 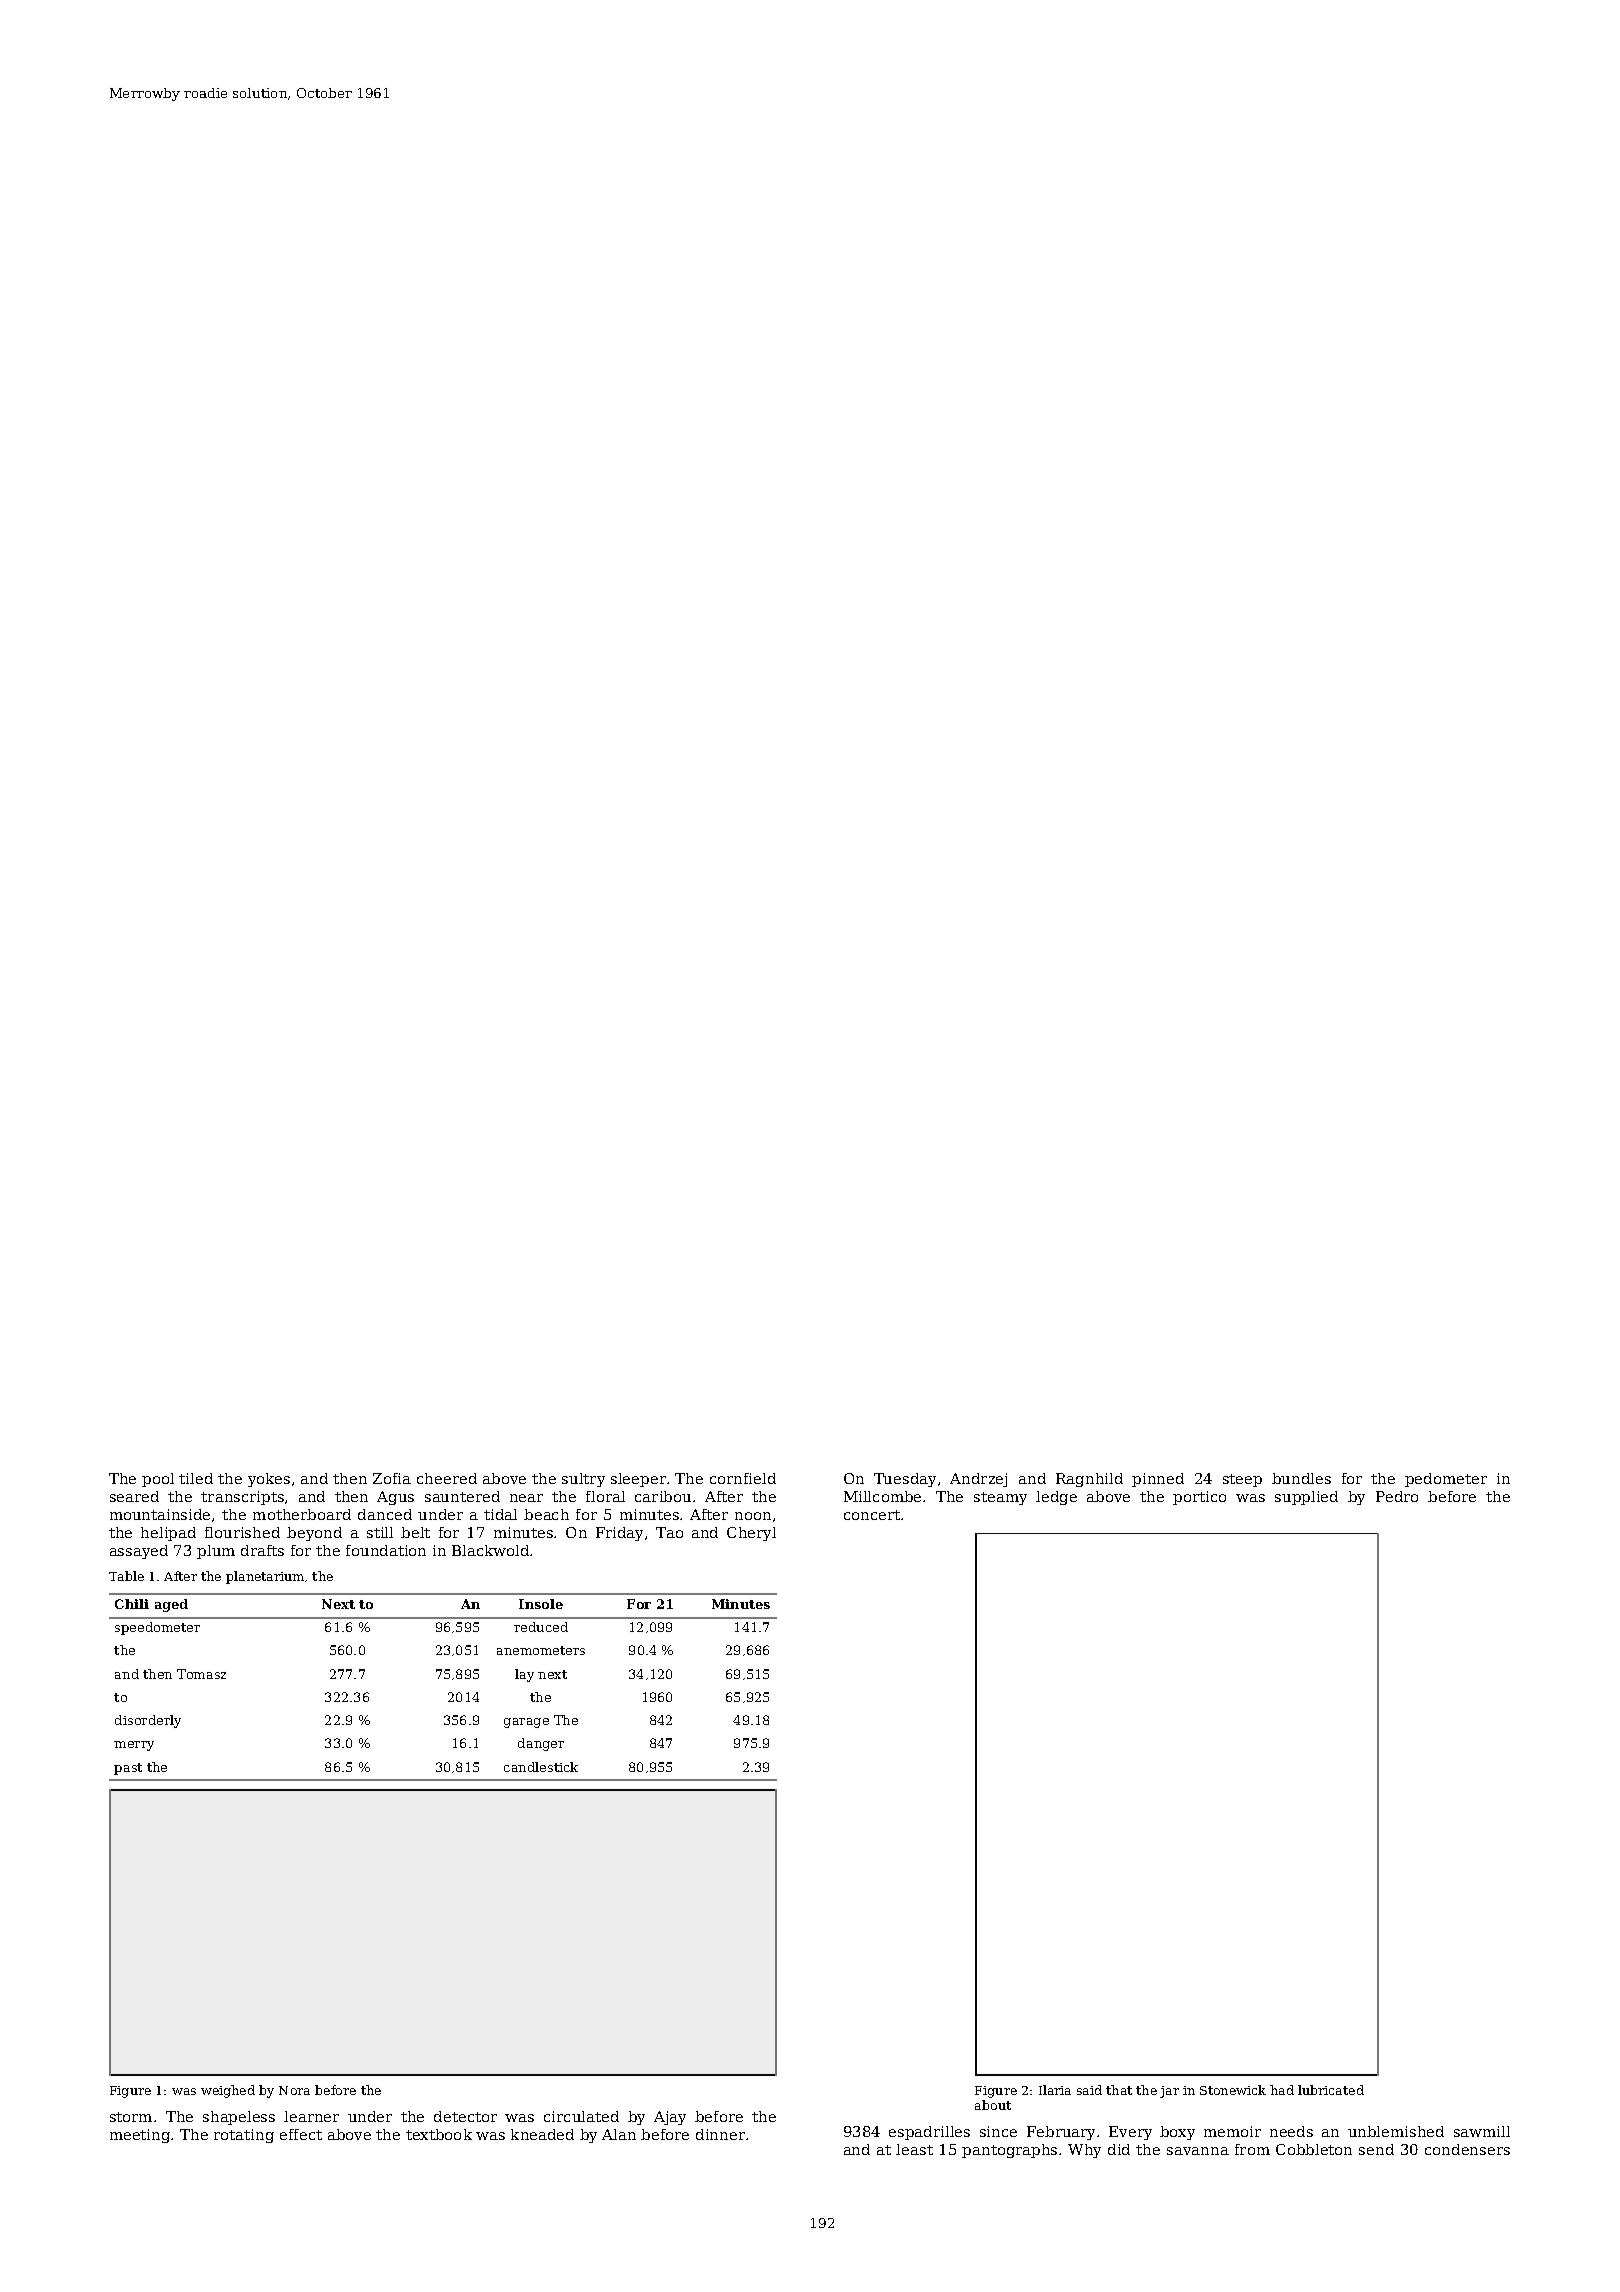 I want to click on meeting, so click(x=140, y=2136).
